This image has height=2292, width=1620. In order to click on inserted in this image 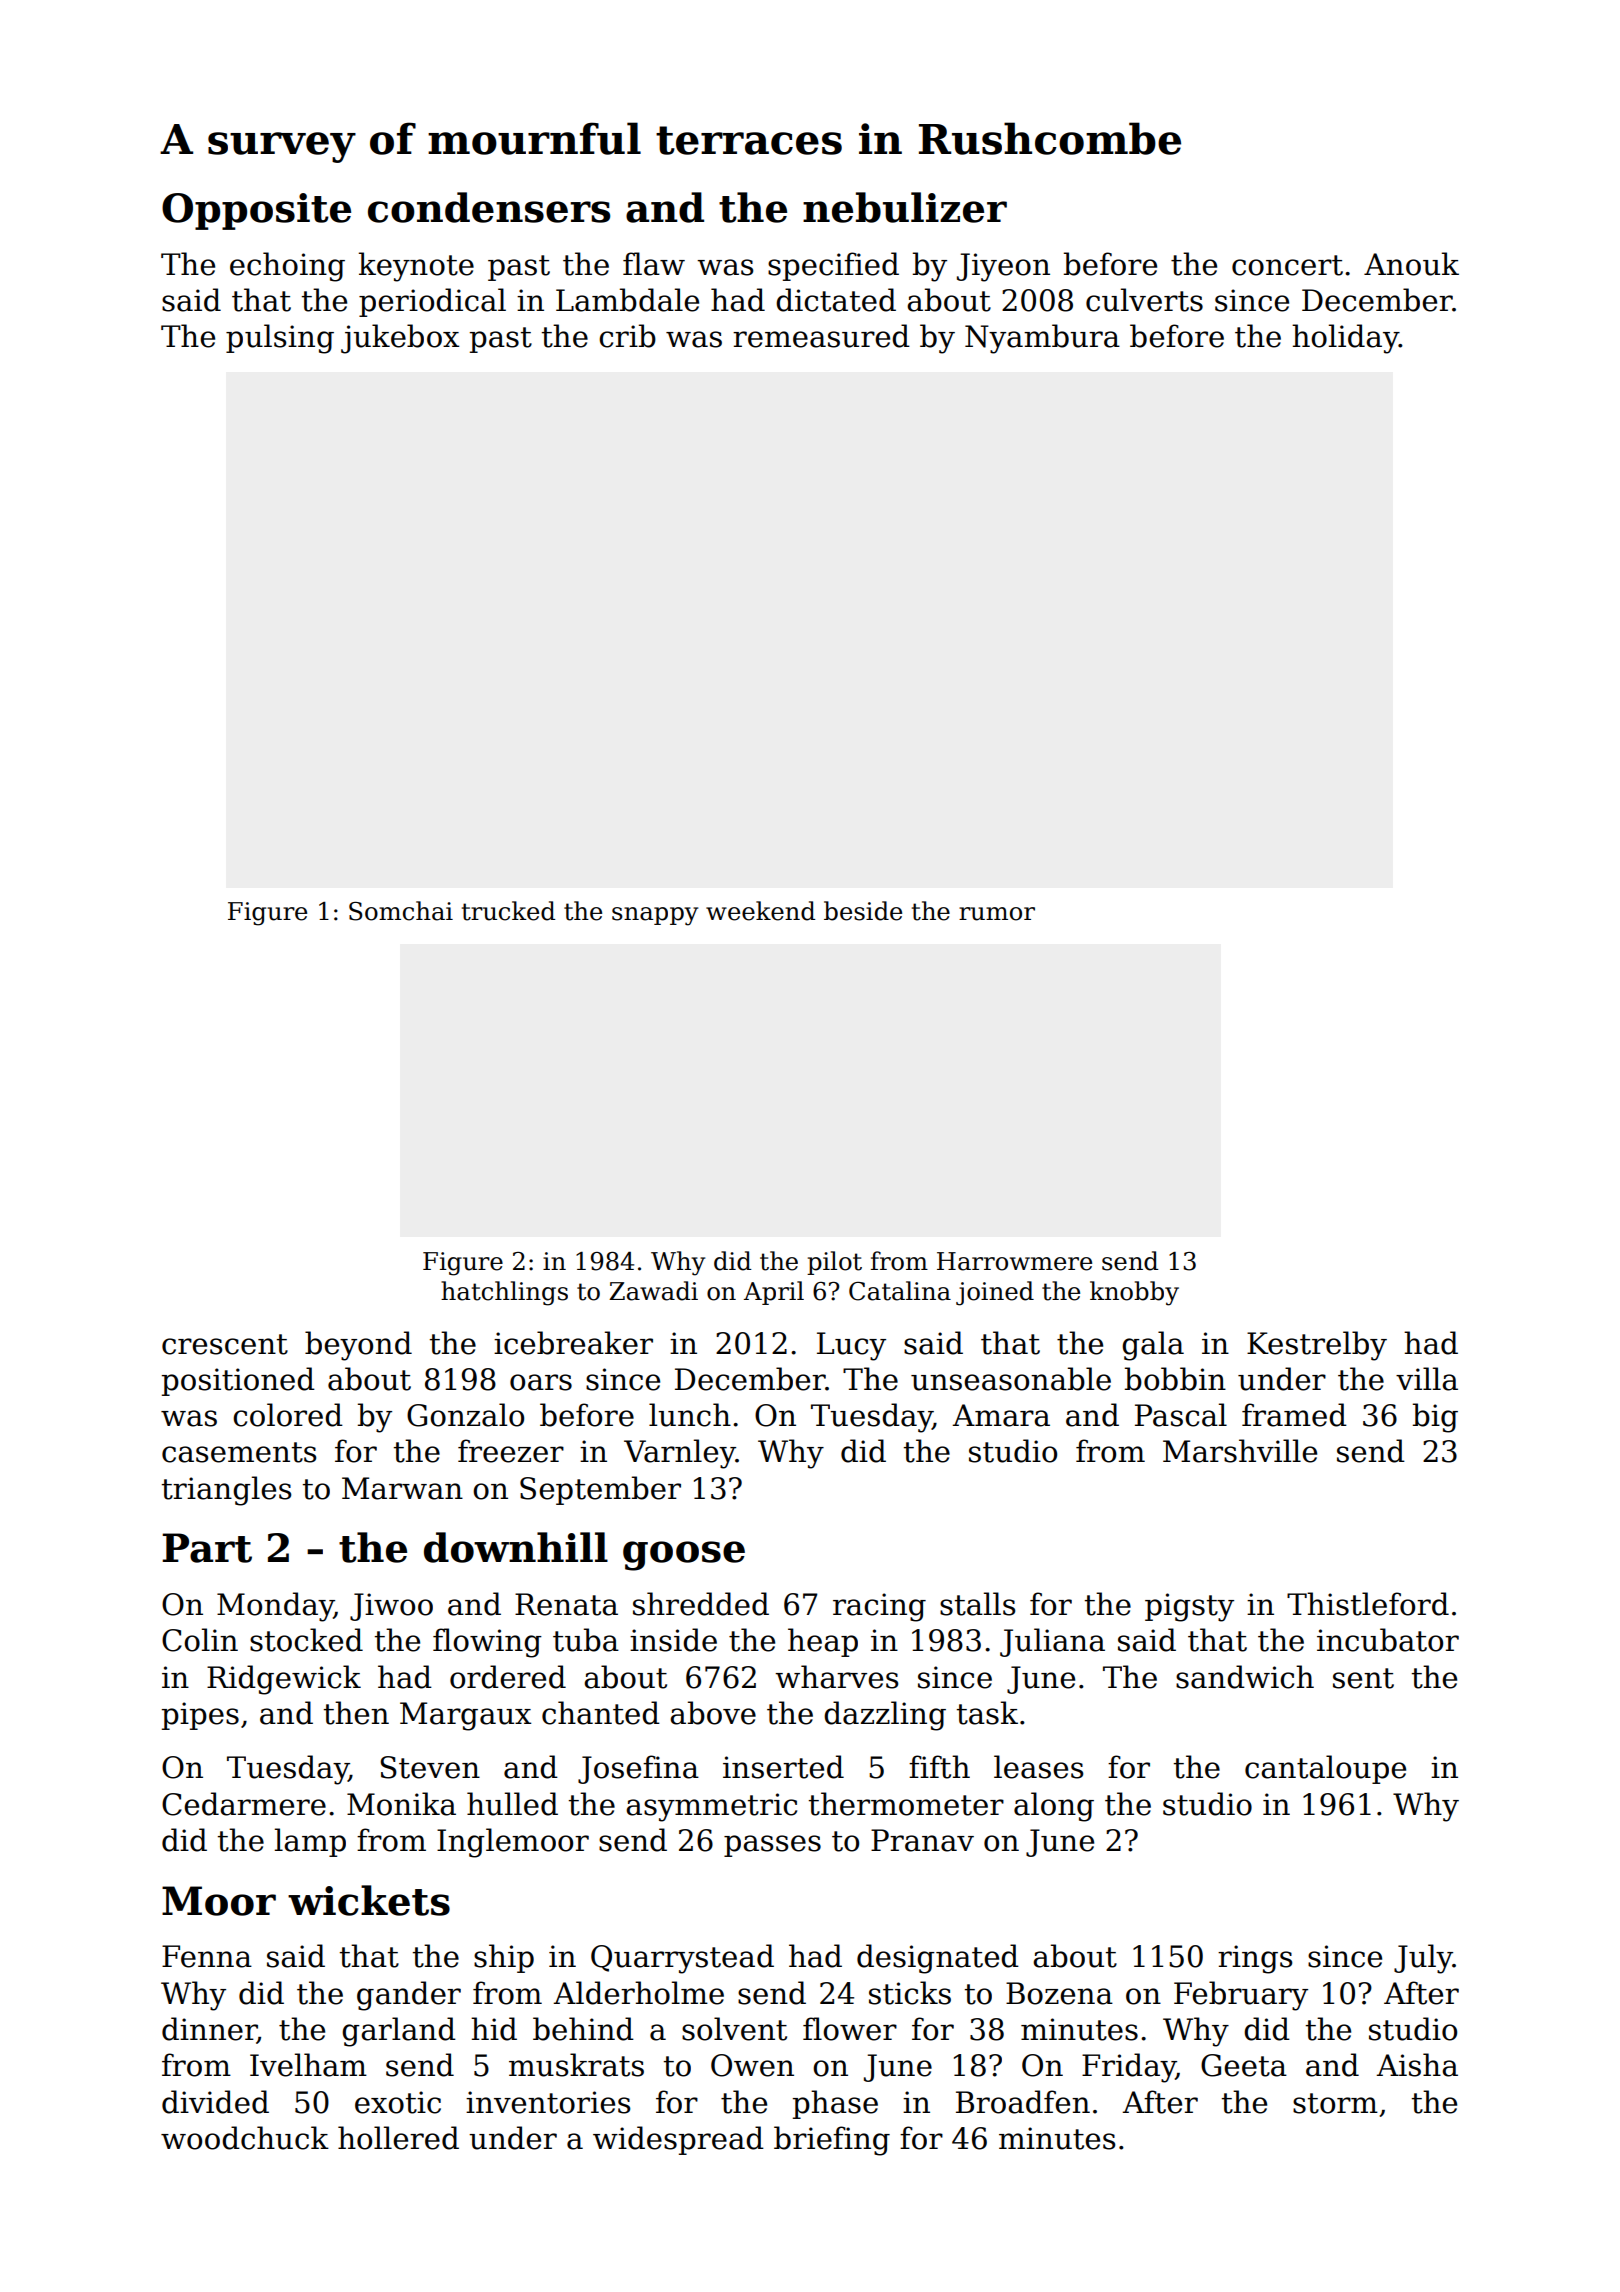, I will do `click(783, 1767)`.
